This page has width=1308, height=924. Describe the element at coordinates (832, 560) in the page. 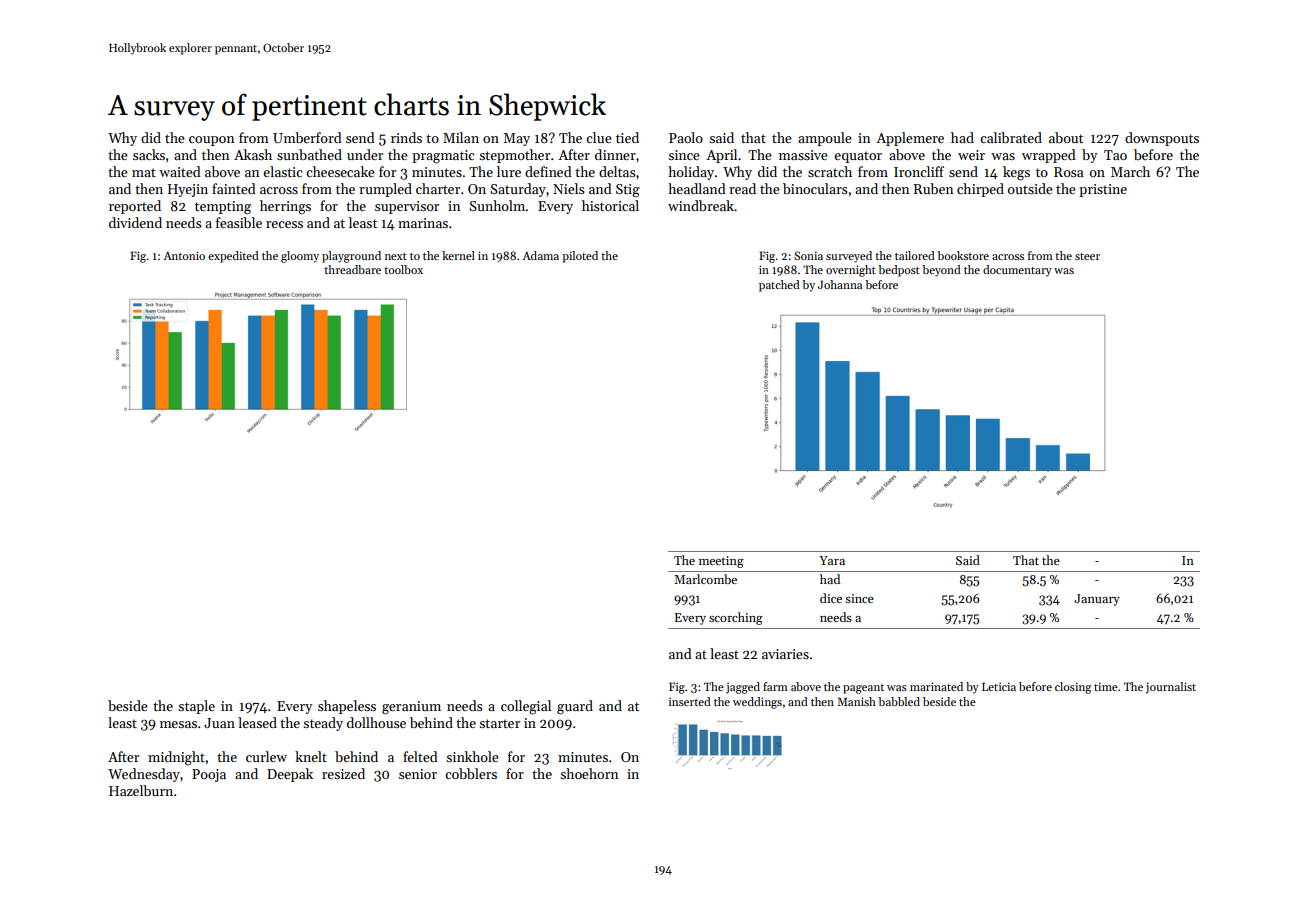

I see `Yara` at that location.
